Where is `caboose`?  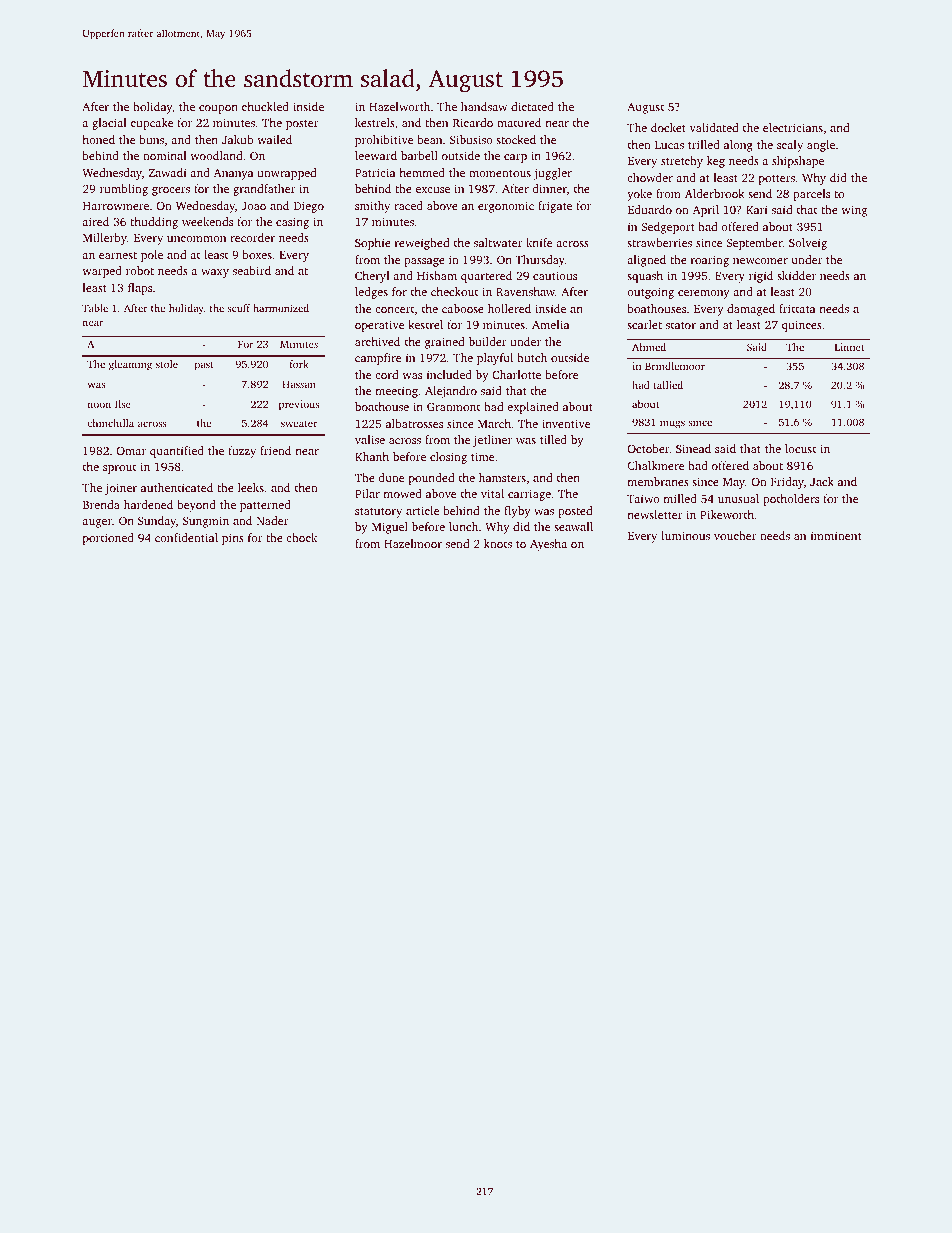 caboose is located at coordinates (463, 308).
